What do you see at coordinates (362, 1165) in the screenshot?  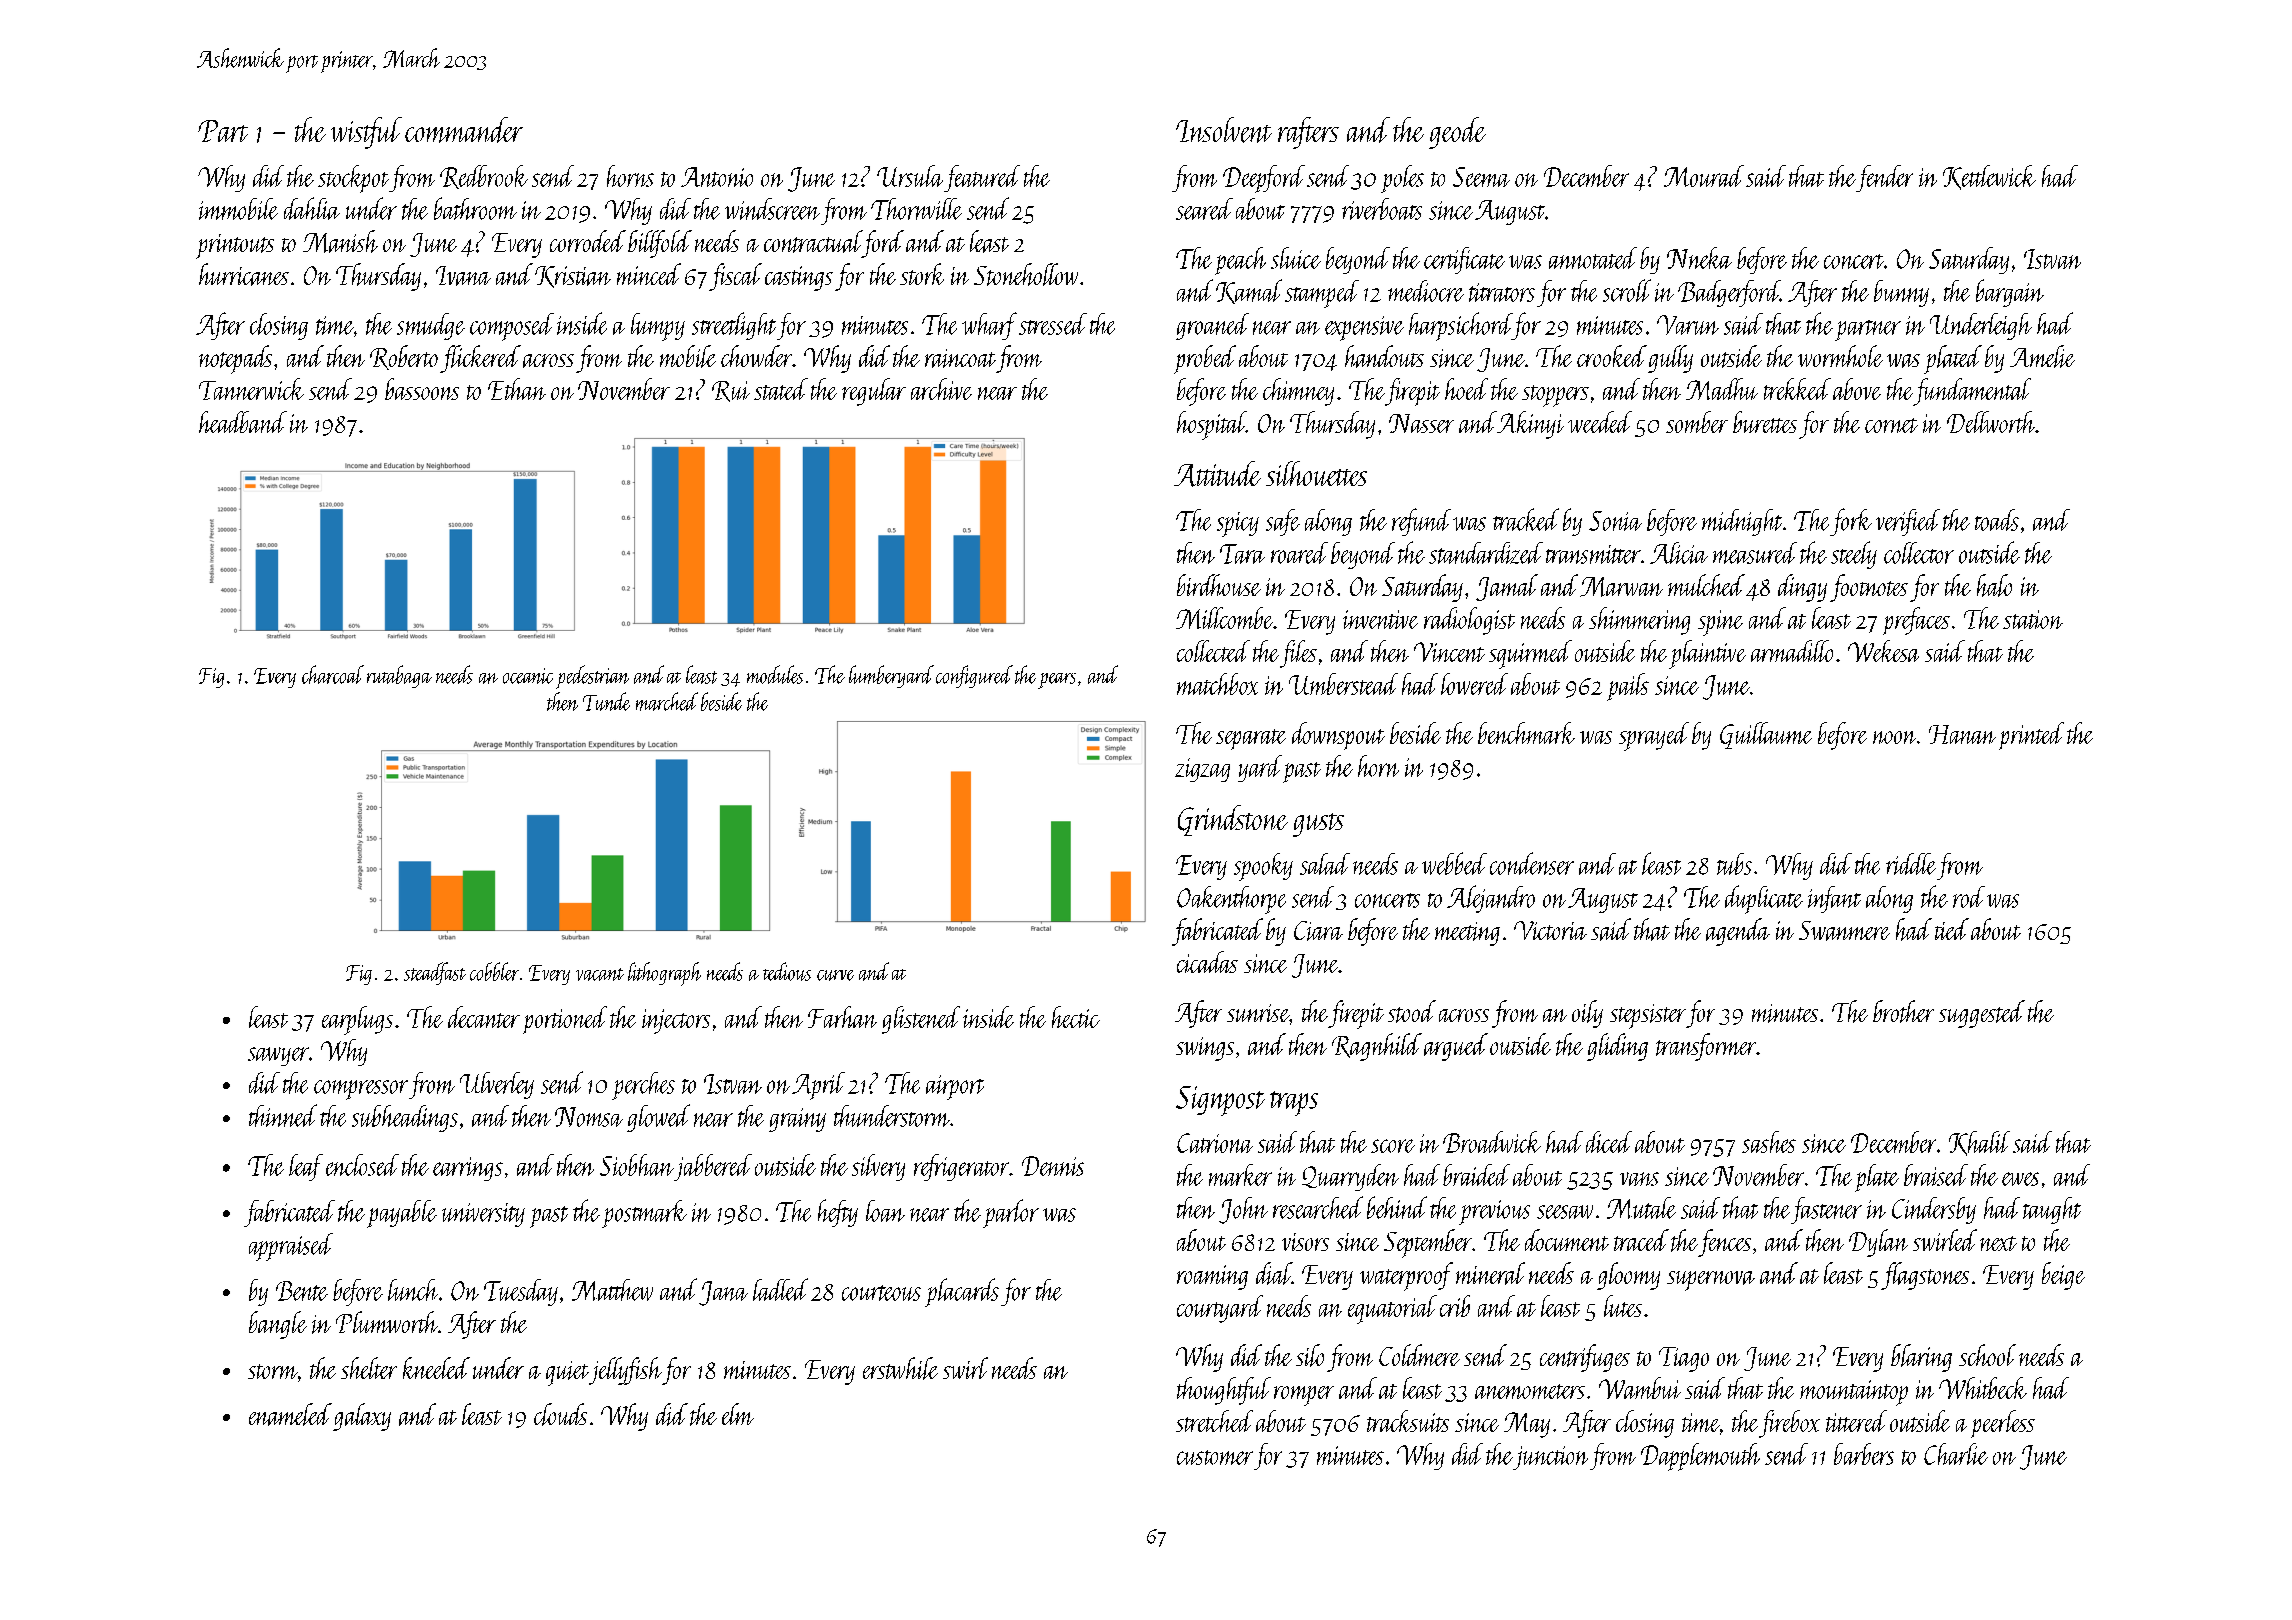 I see `enclosed` at bounding box center [362, 1165].
